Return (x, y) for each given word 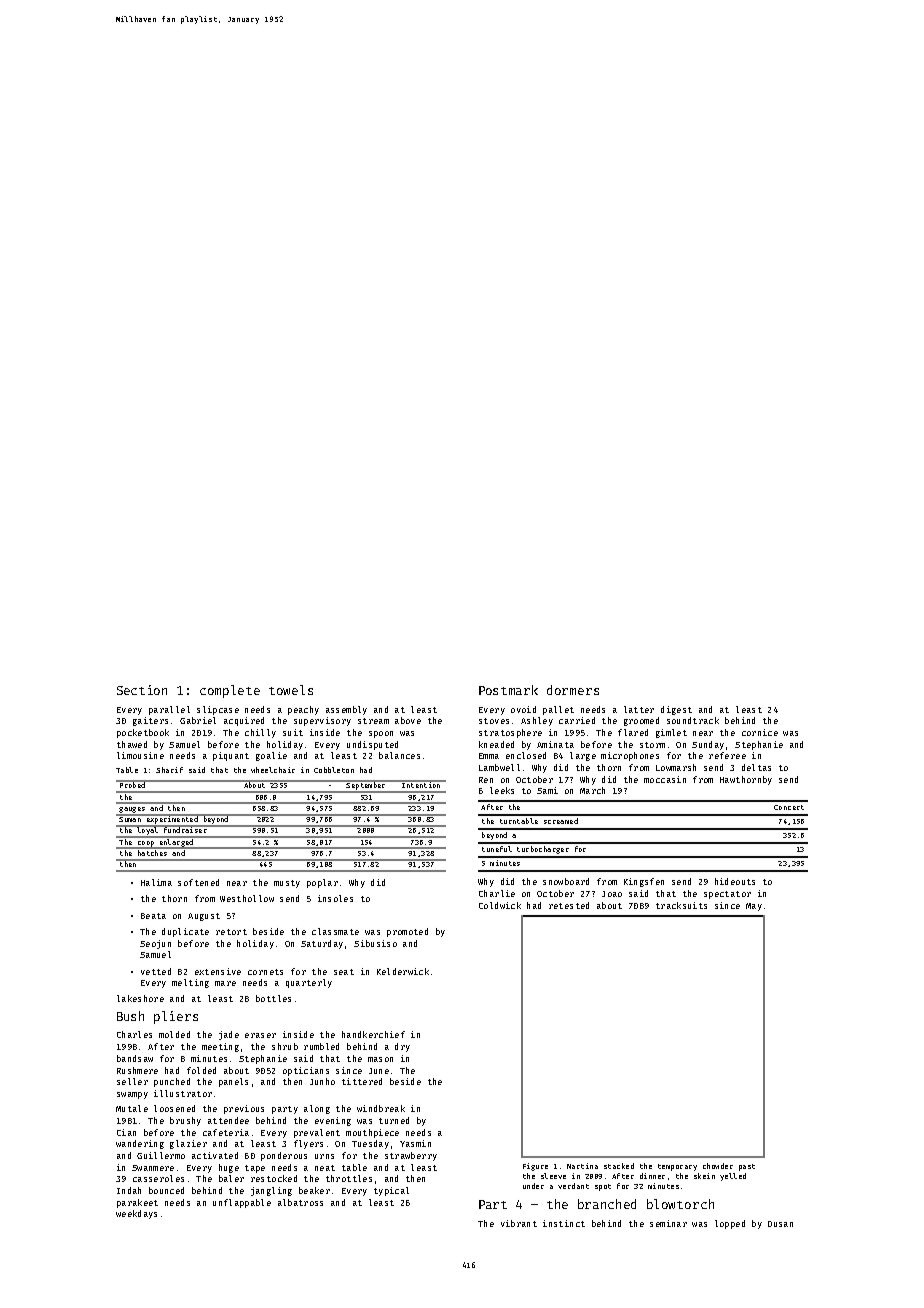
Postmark (508, 690)
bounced (166, 1190)
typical (391, 1191)
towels (291, 690)
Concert (789, 807)
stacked (619, 1166)
